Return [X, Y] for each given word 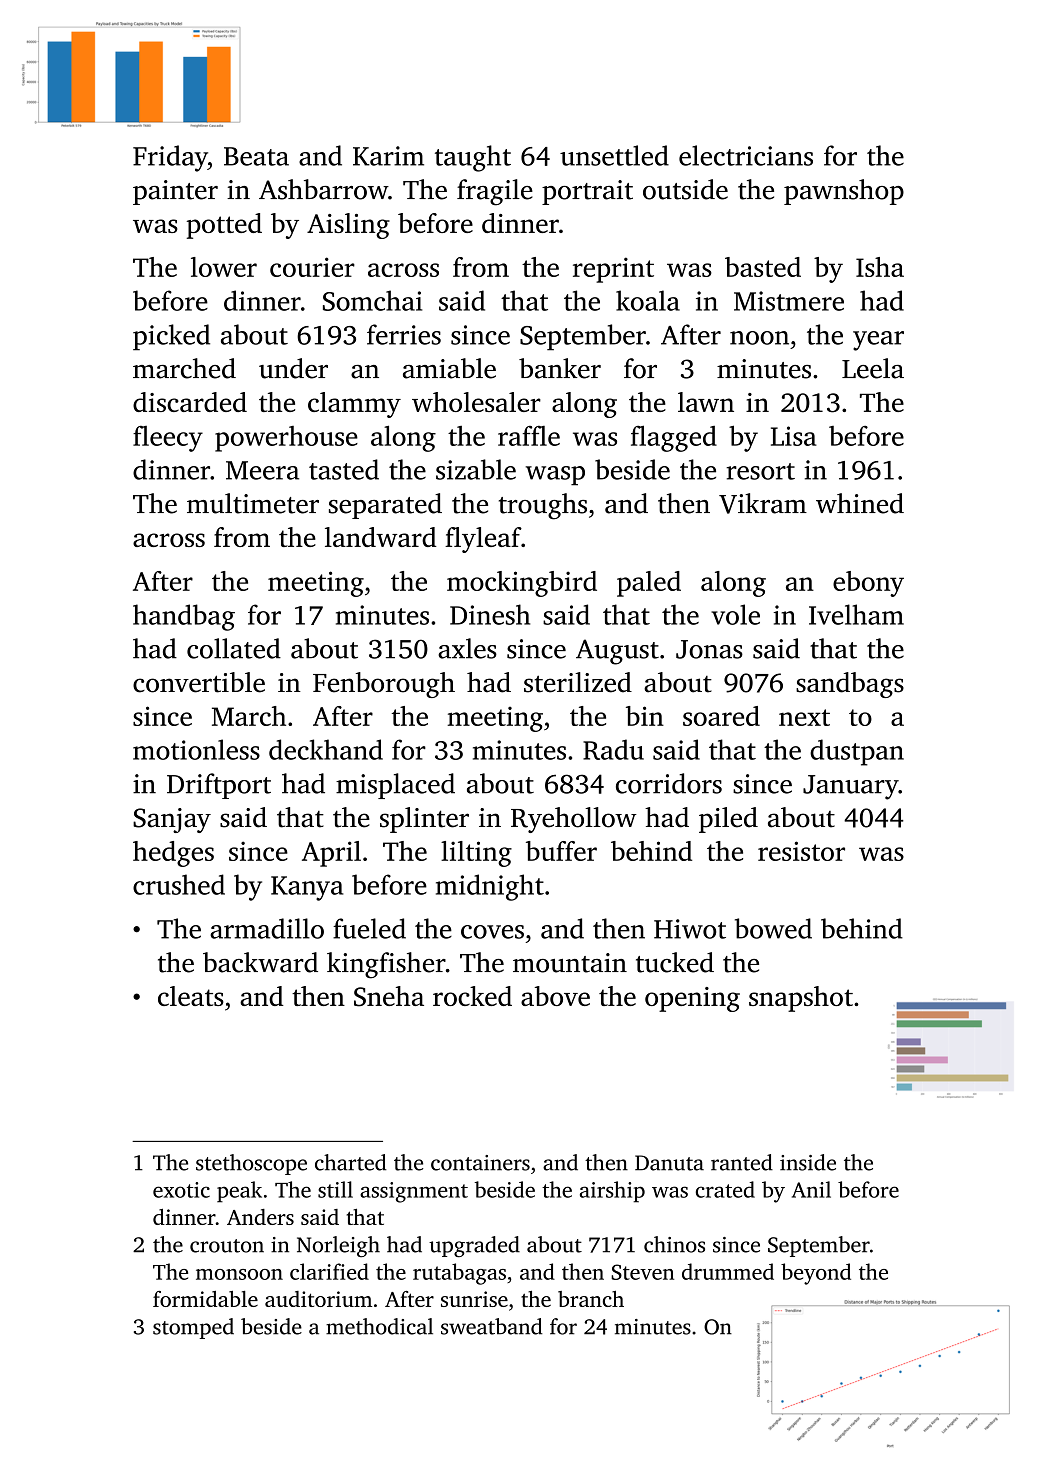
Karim [388, 156]
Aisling [348, 226]
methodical [379, 1326]
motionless [196, 749]
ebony [868, 584]
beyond [816, 1274]
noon [759, 338]
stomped [193, 1328]
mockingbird [522, 584]
